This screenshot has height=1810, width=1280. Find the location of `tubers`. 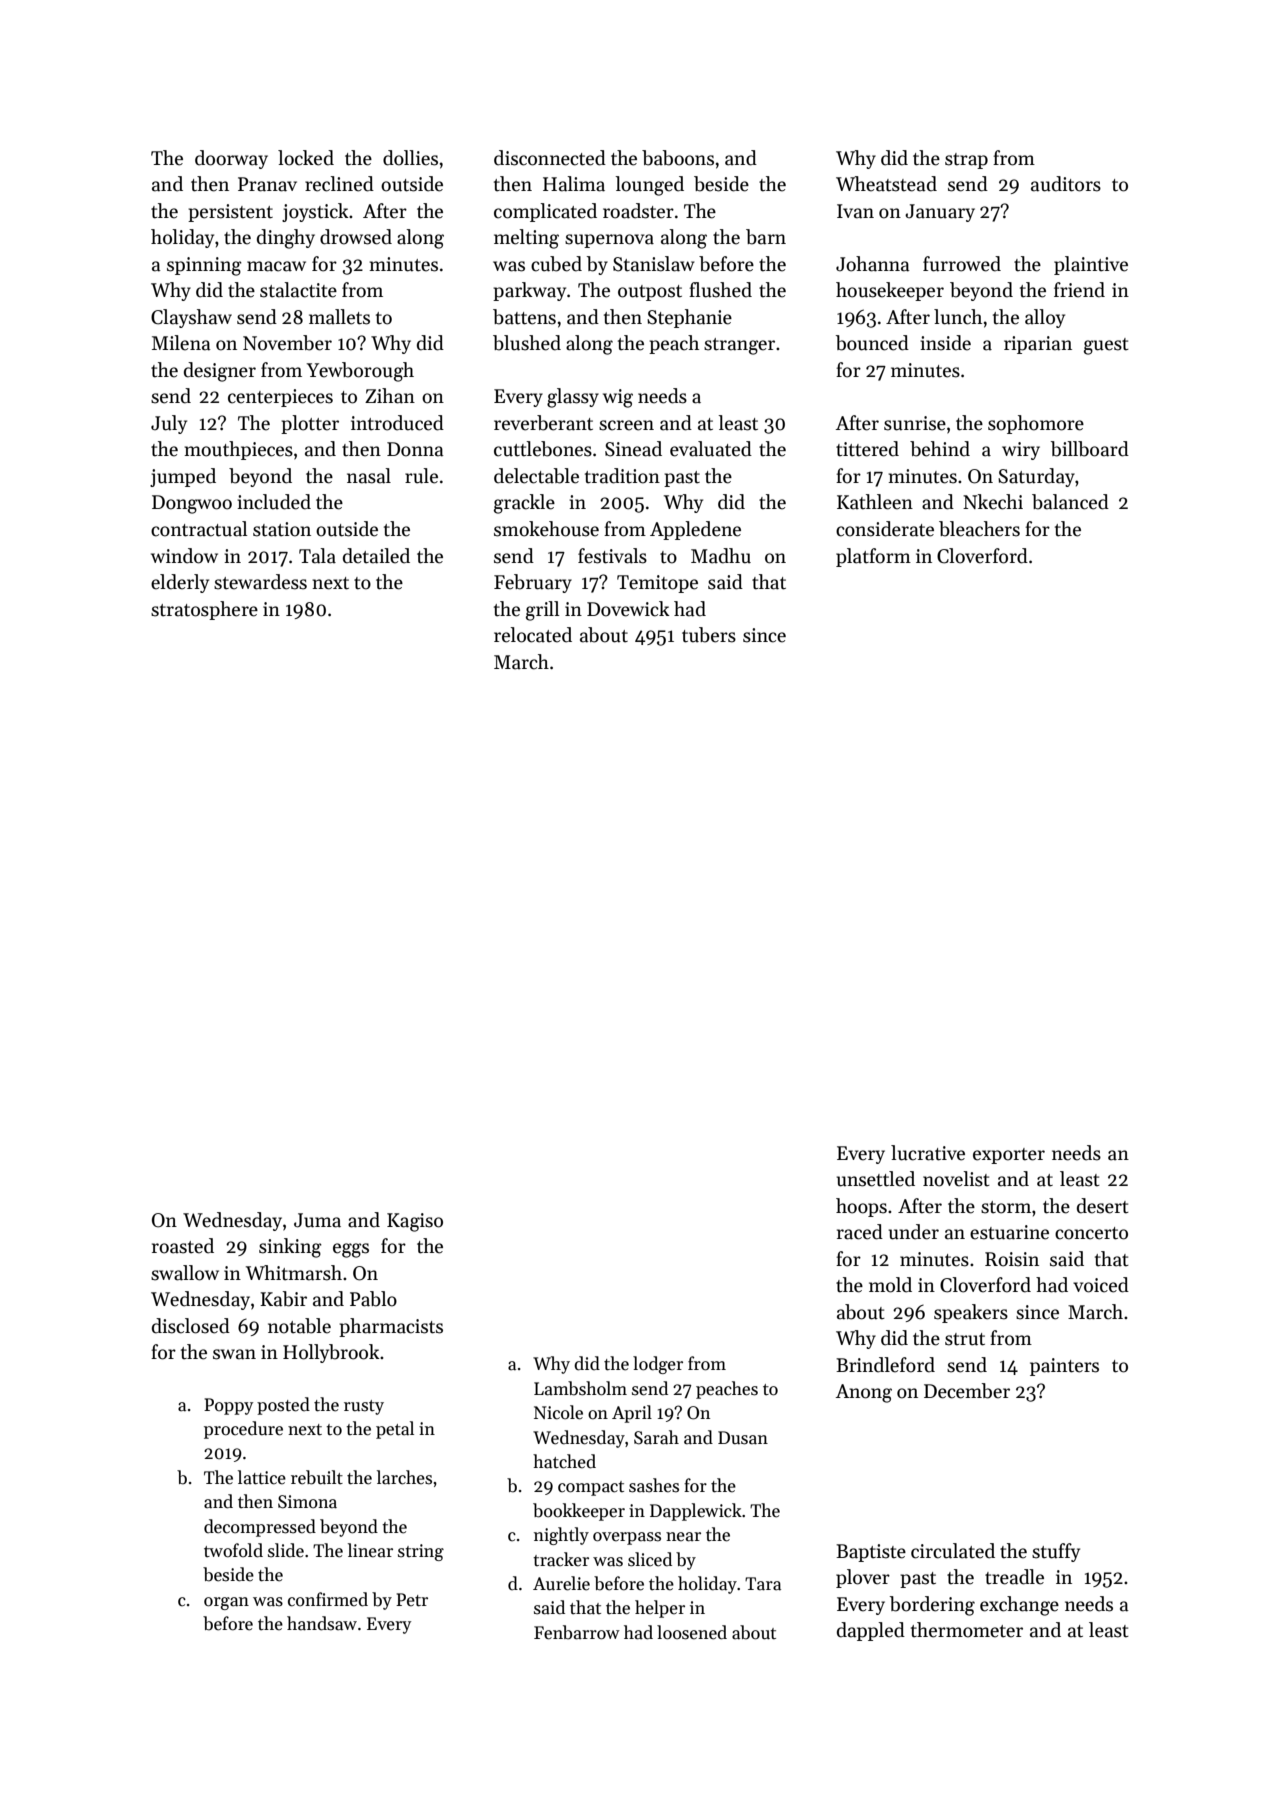

tubers is located at coordinates (709, 635).
